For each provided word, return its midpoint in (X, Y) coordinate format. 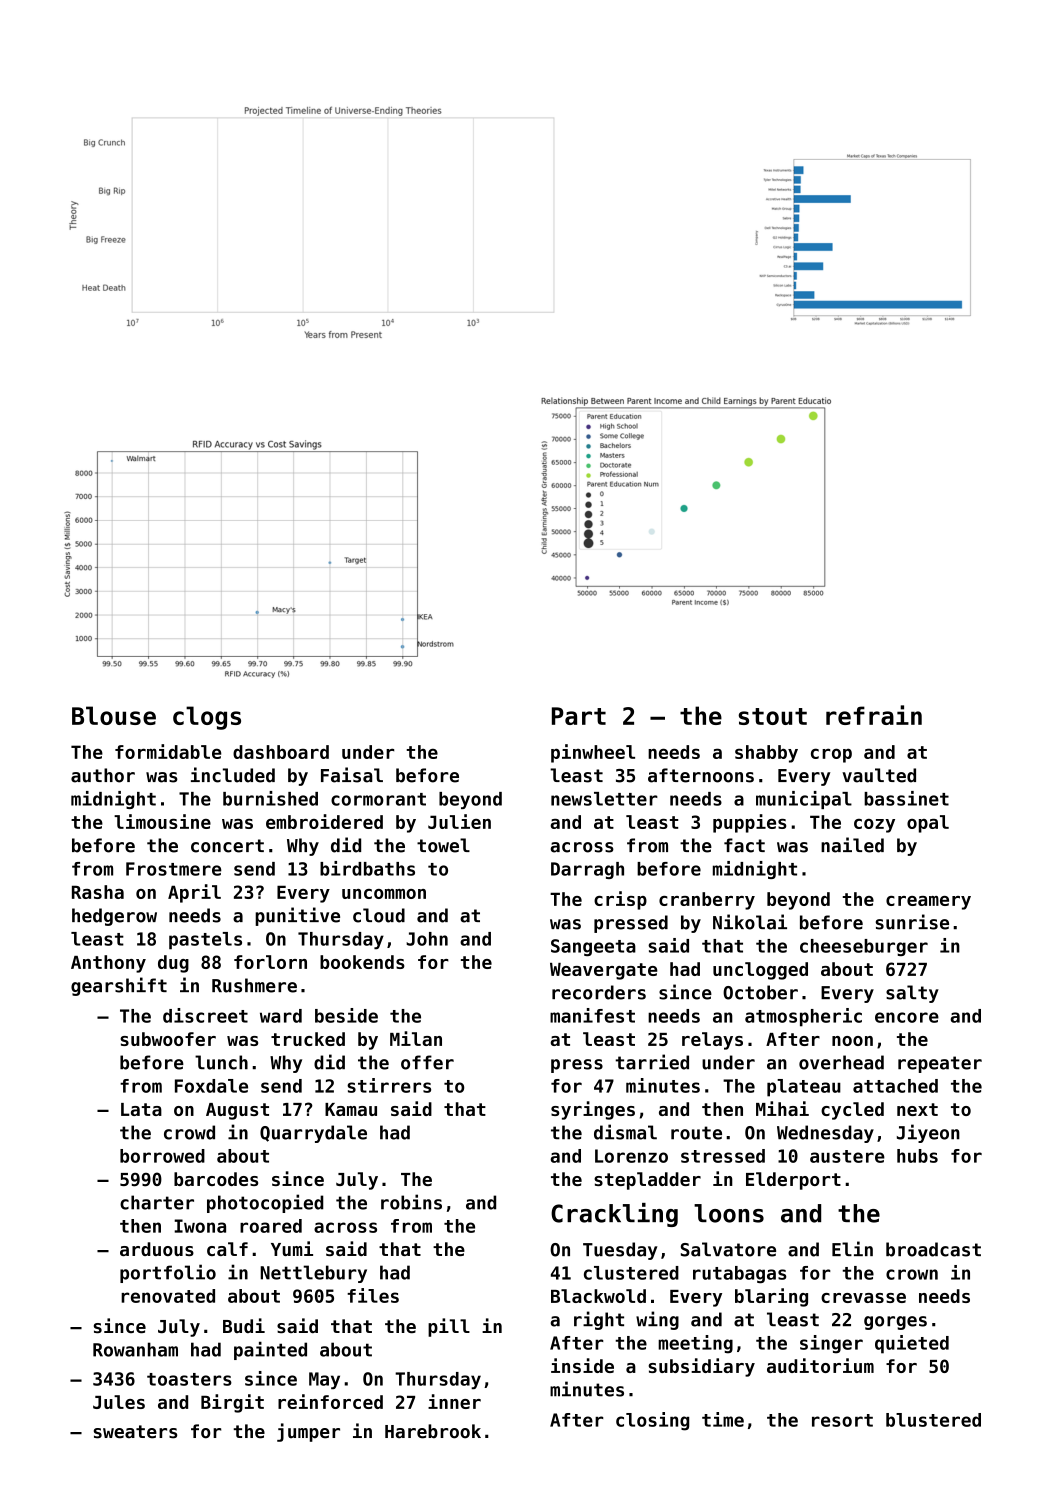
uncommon (384, 894)
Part (579, 716)
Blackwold (598, 1296)
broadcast (933, 1249)
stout (772, 716)
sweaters (135, 1432)
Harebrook (433, 1431)
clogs (207, 718)
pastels (205, 941)
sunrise (912, 922)
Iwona (200, 1226)
